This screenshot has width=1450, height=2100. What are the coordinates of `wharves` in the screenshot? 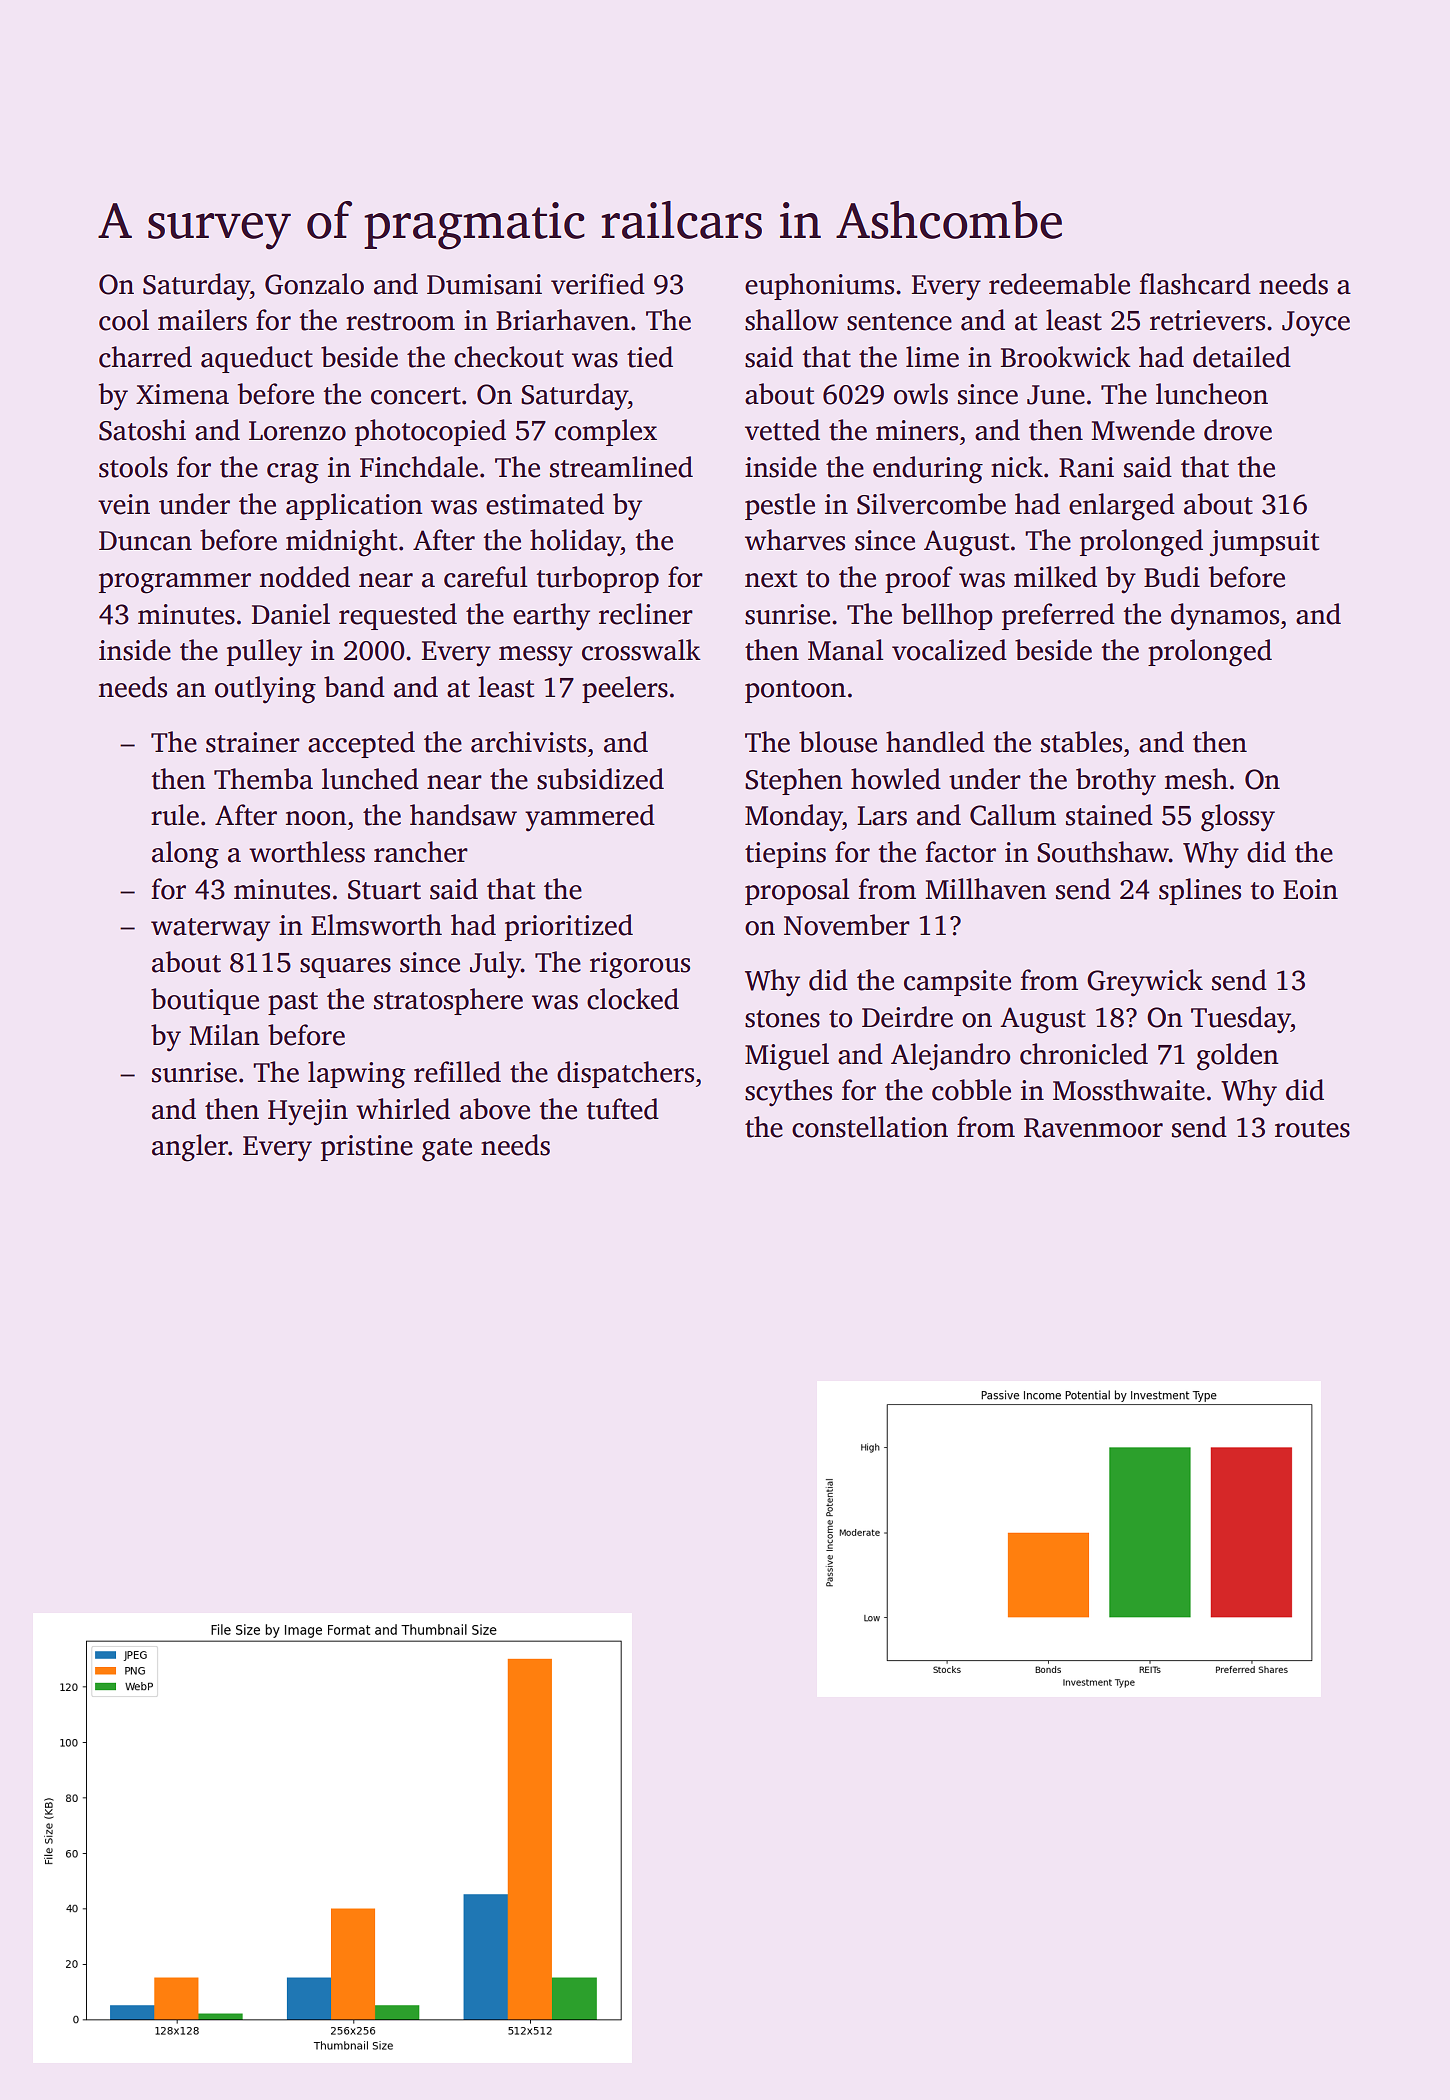 It's located at (795, 540).
